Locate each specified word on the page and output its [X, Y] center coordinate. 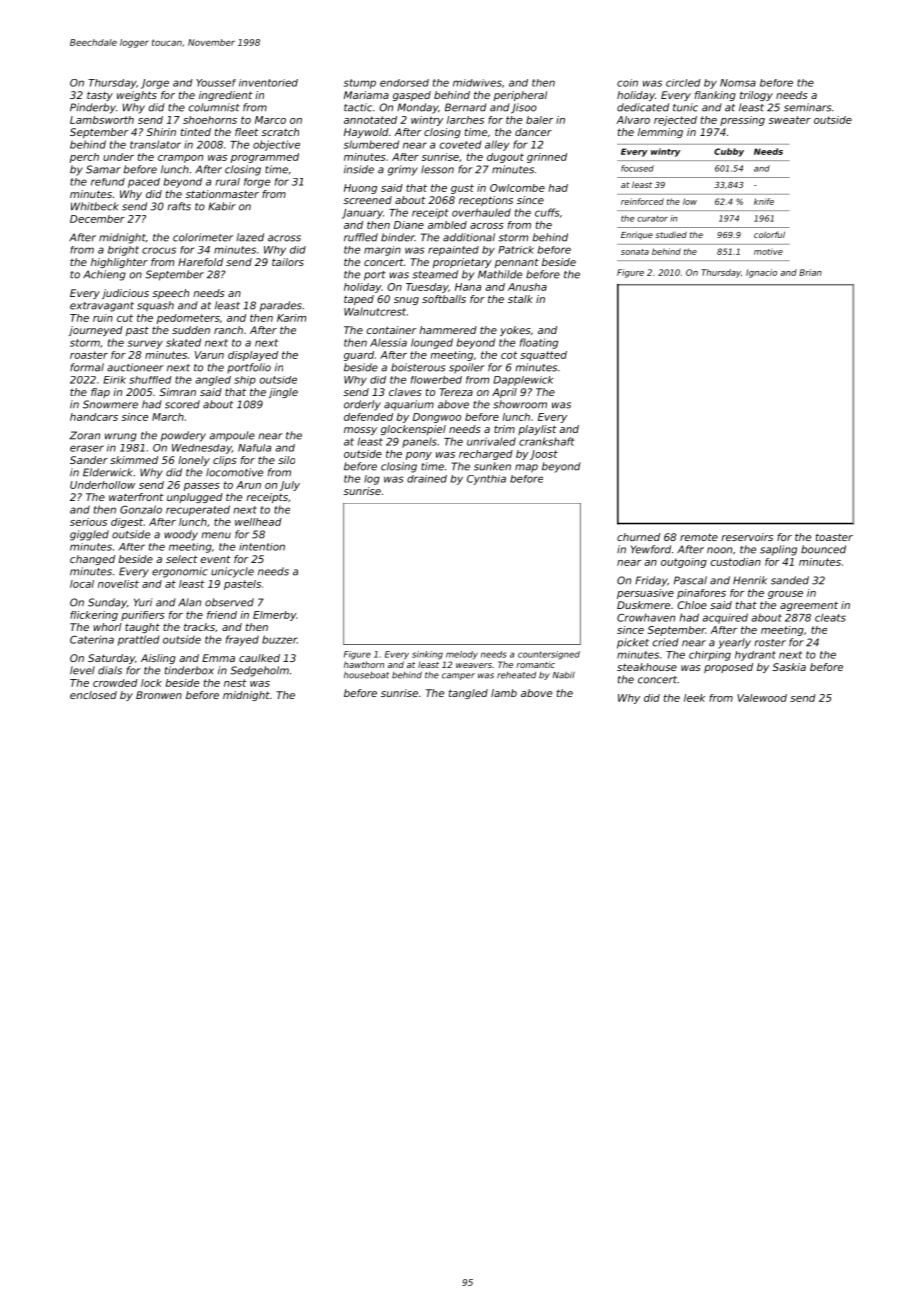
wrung [121, 437]
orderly [362, 405]
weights [137, 96]
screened [367, 200]
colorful [769, 234]
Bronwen [159, 695]
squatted [543, 356]
